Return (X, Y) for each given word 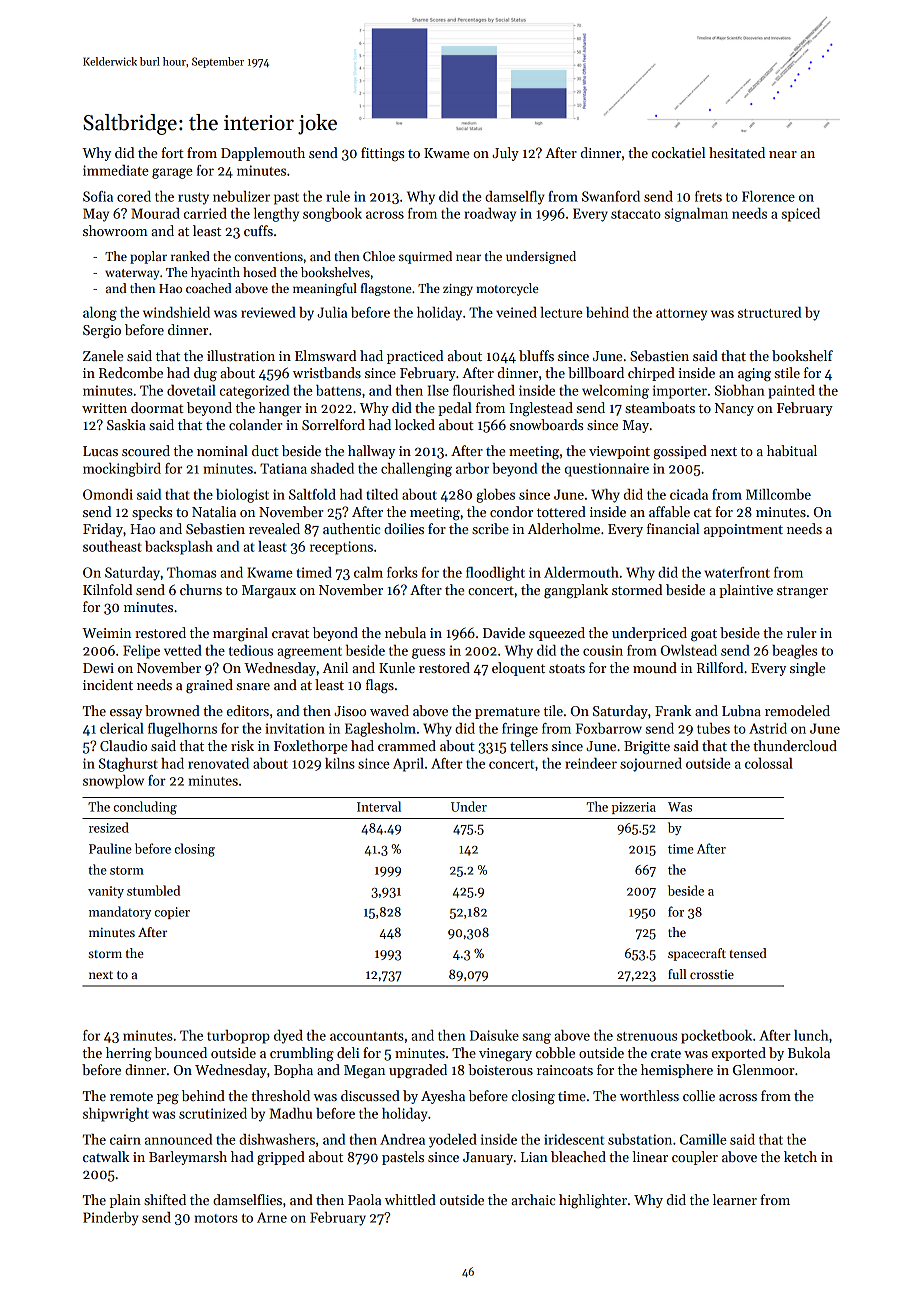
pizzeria (634, 808)
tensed (748, 953)
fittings (382, 154)
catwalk (106, 1156)
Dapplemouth (263, 154)
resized (109, 827)
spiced (801, 215)
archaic (533, 1199)
